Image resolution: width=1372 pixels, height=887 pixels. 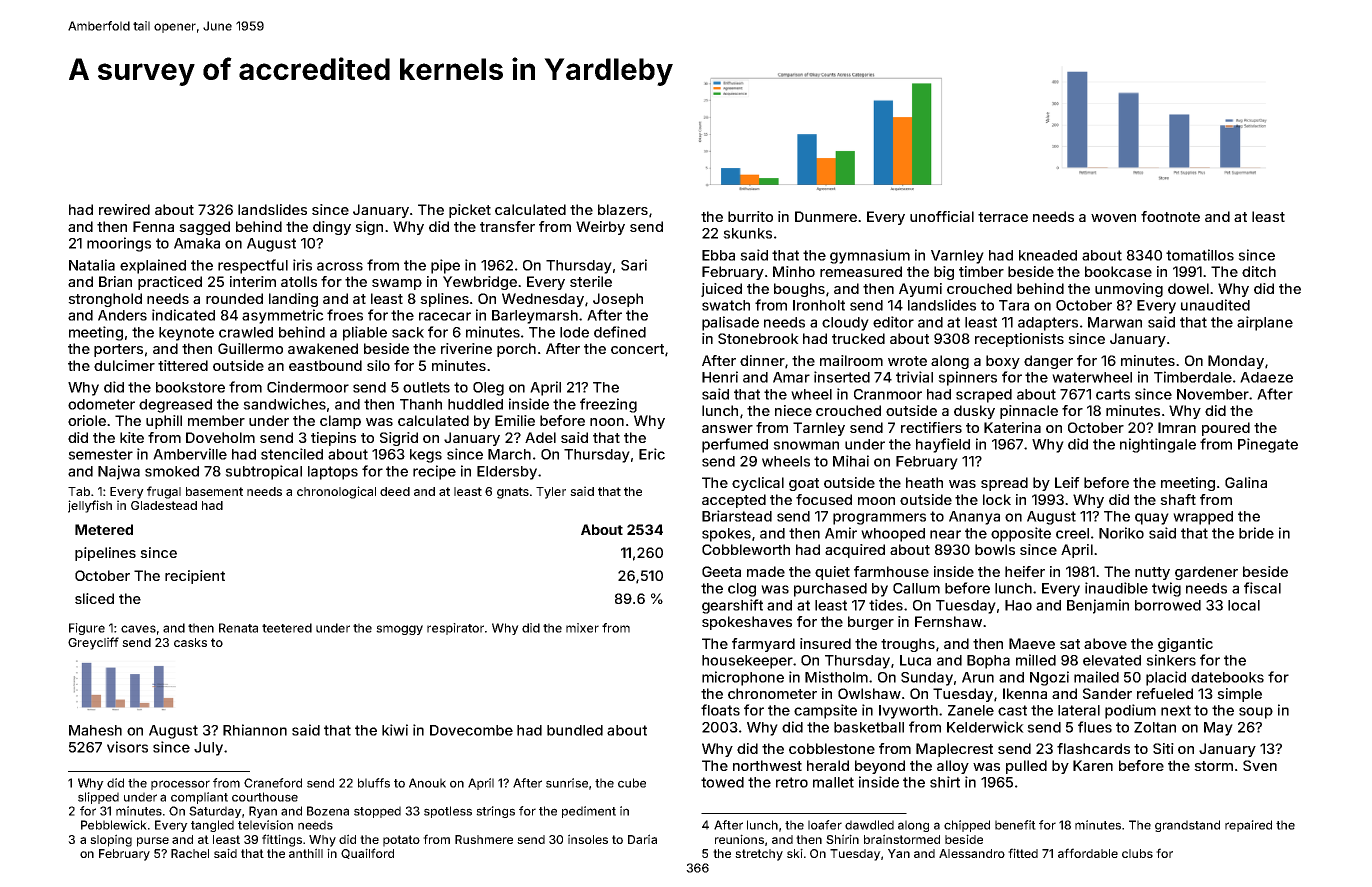 I want to click on Cobbleworth, so click(x=746, y=549).
